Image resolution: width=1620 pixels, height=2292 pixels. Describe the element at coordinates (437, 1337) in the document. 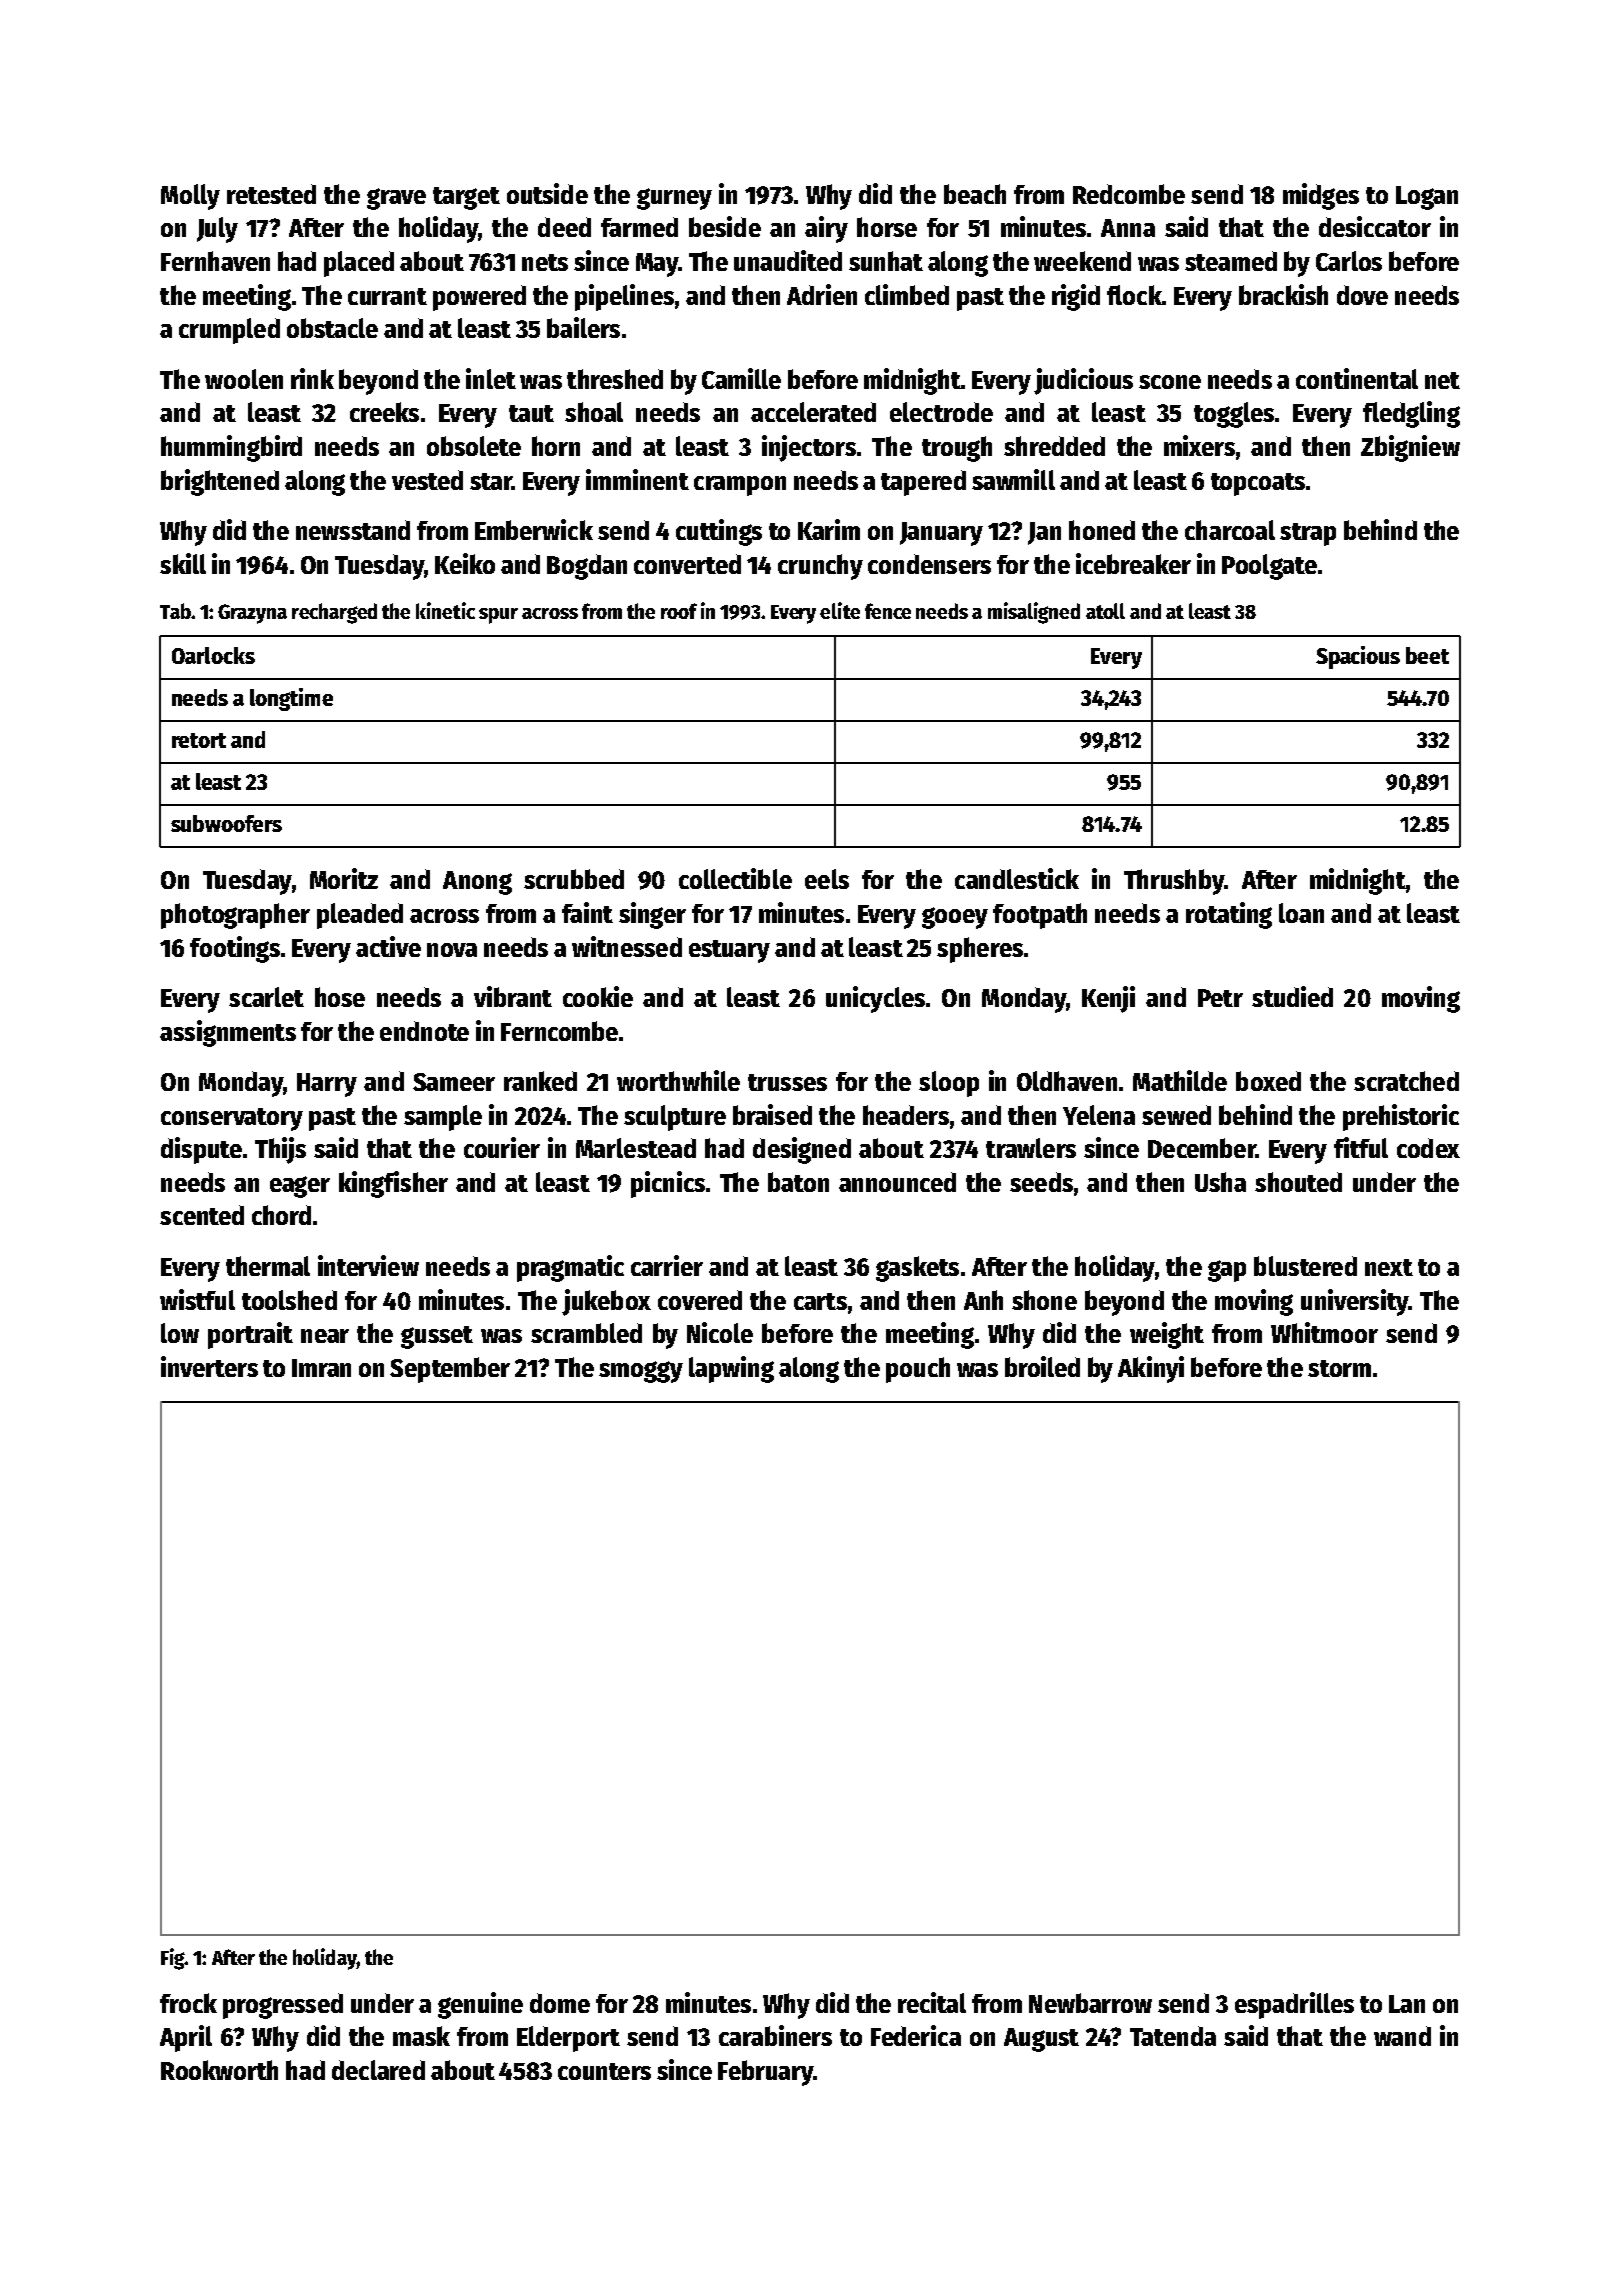

I see `gusset` at that location.
